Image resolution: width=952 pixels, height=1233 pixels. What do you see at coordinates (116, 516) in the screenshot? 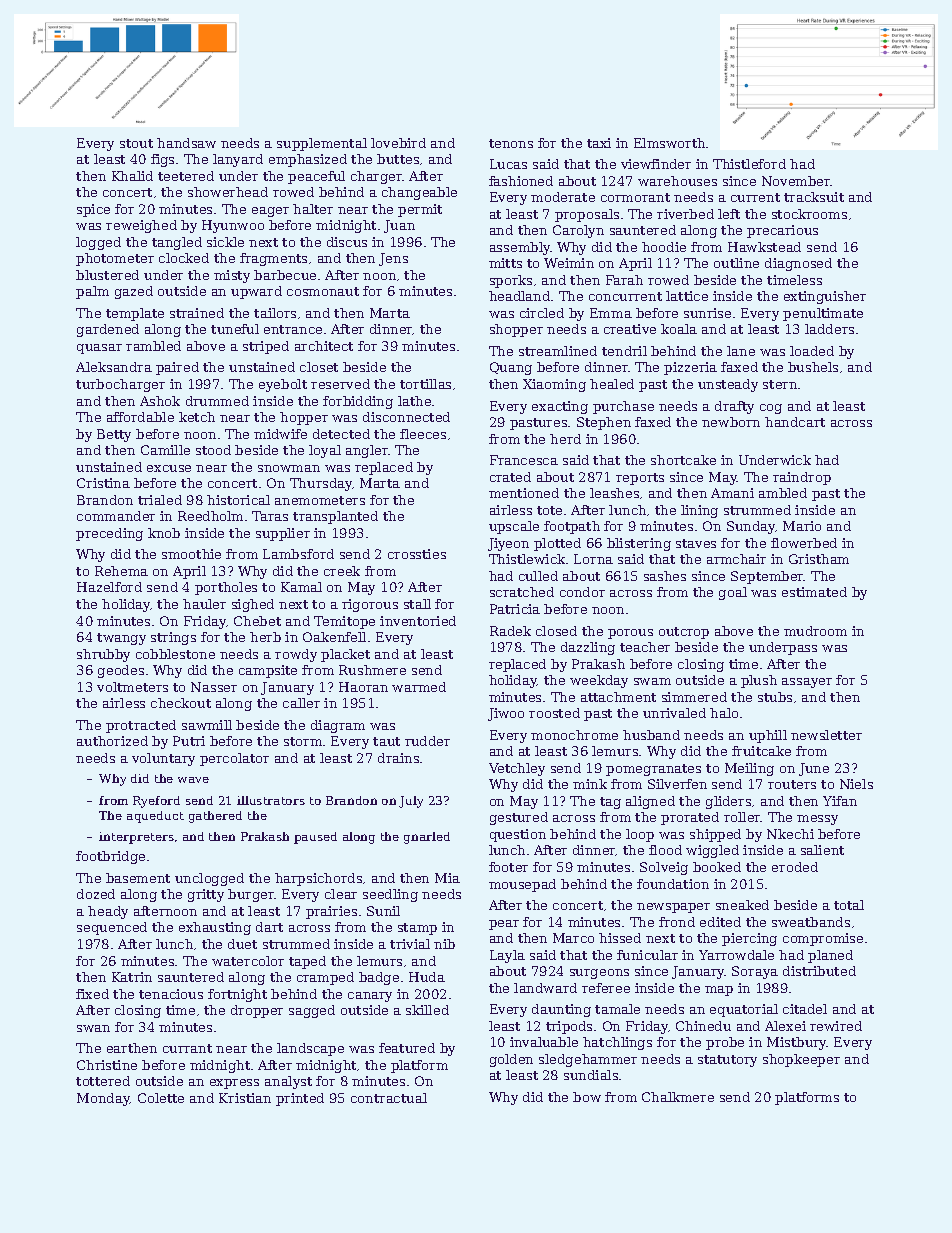
I see `commander` at bounding box center [116, 516].
